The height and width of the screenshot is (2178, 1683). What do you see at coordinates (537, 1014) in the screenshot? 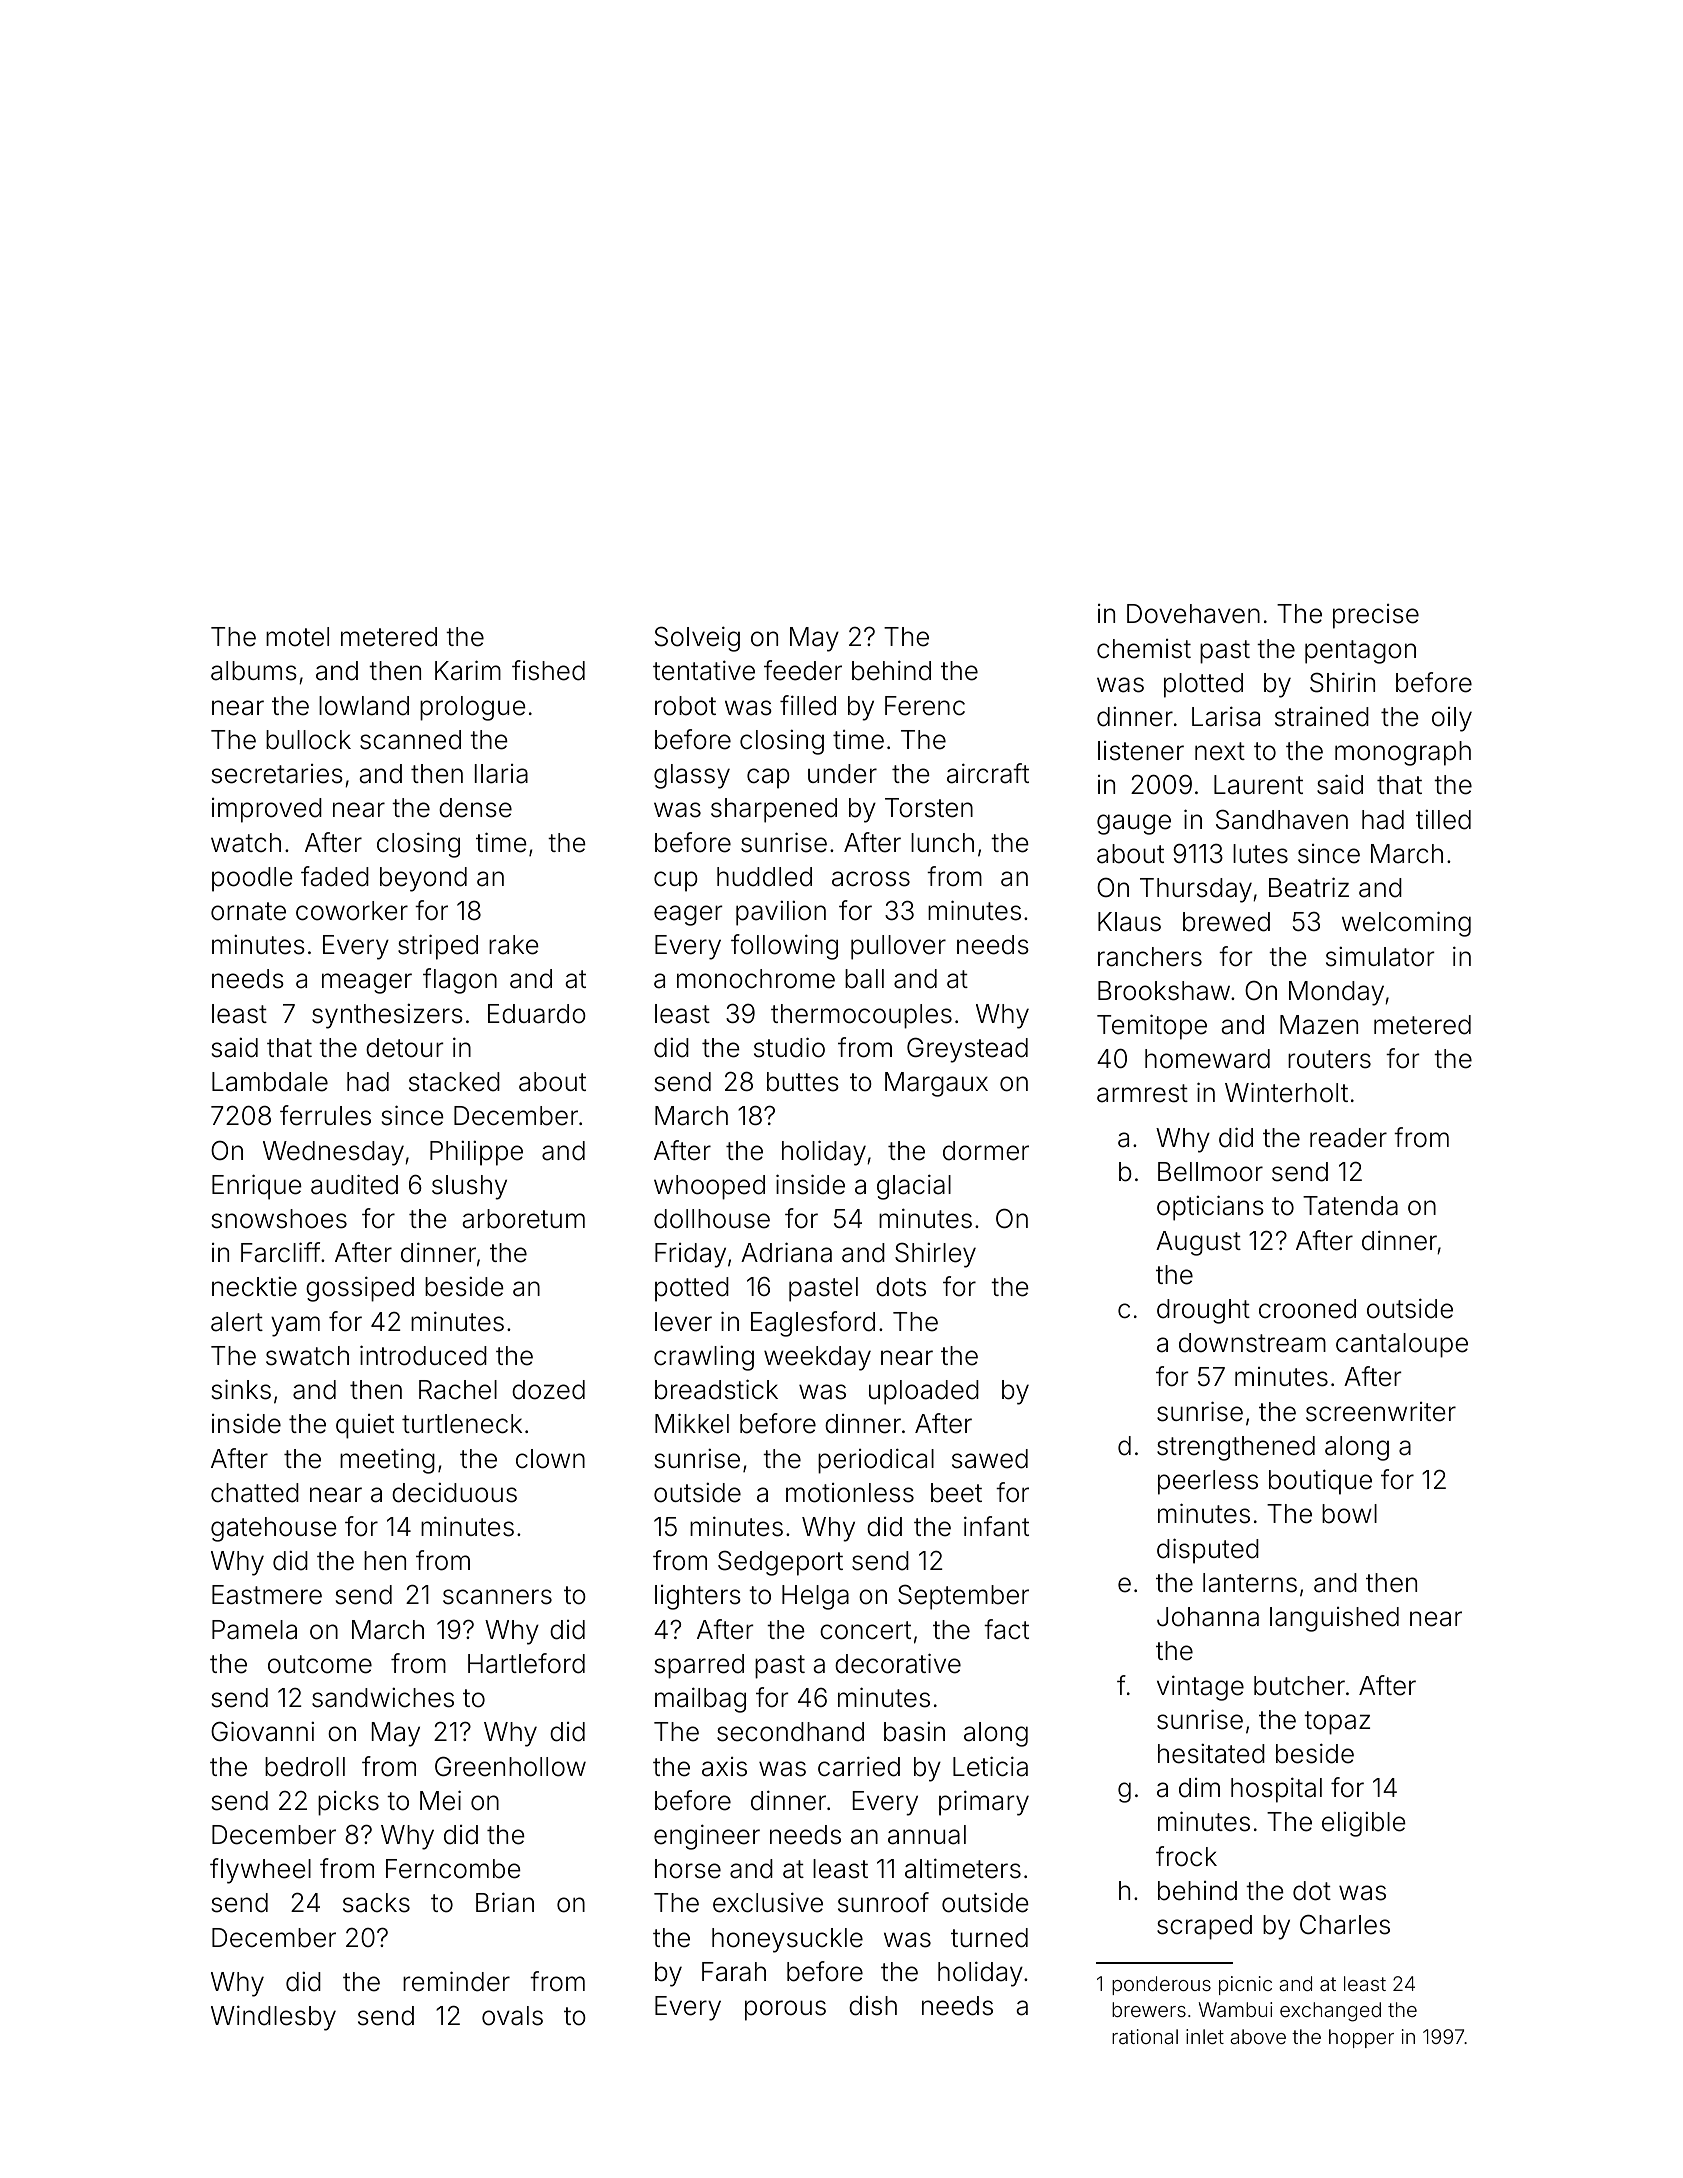
I see `Eduardo` at bounding box center [537, 1014].
